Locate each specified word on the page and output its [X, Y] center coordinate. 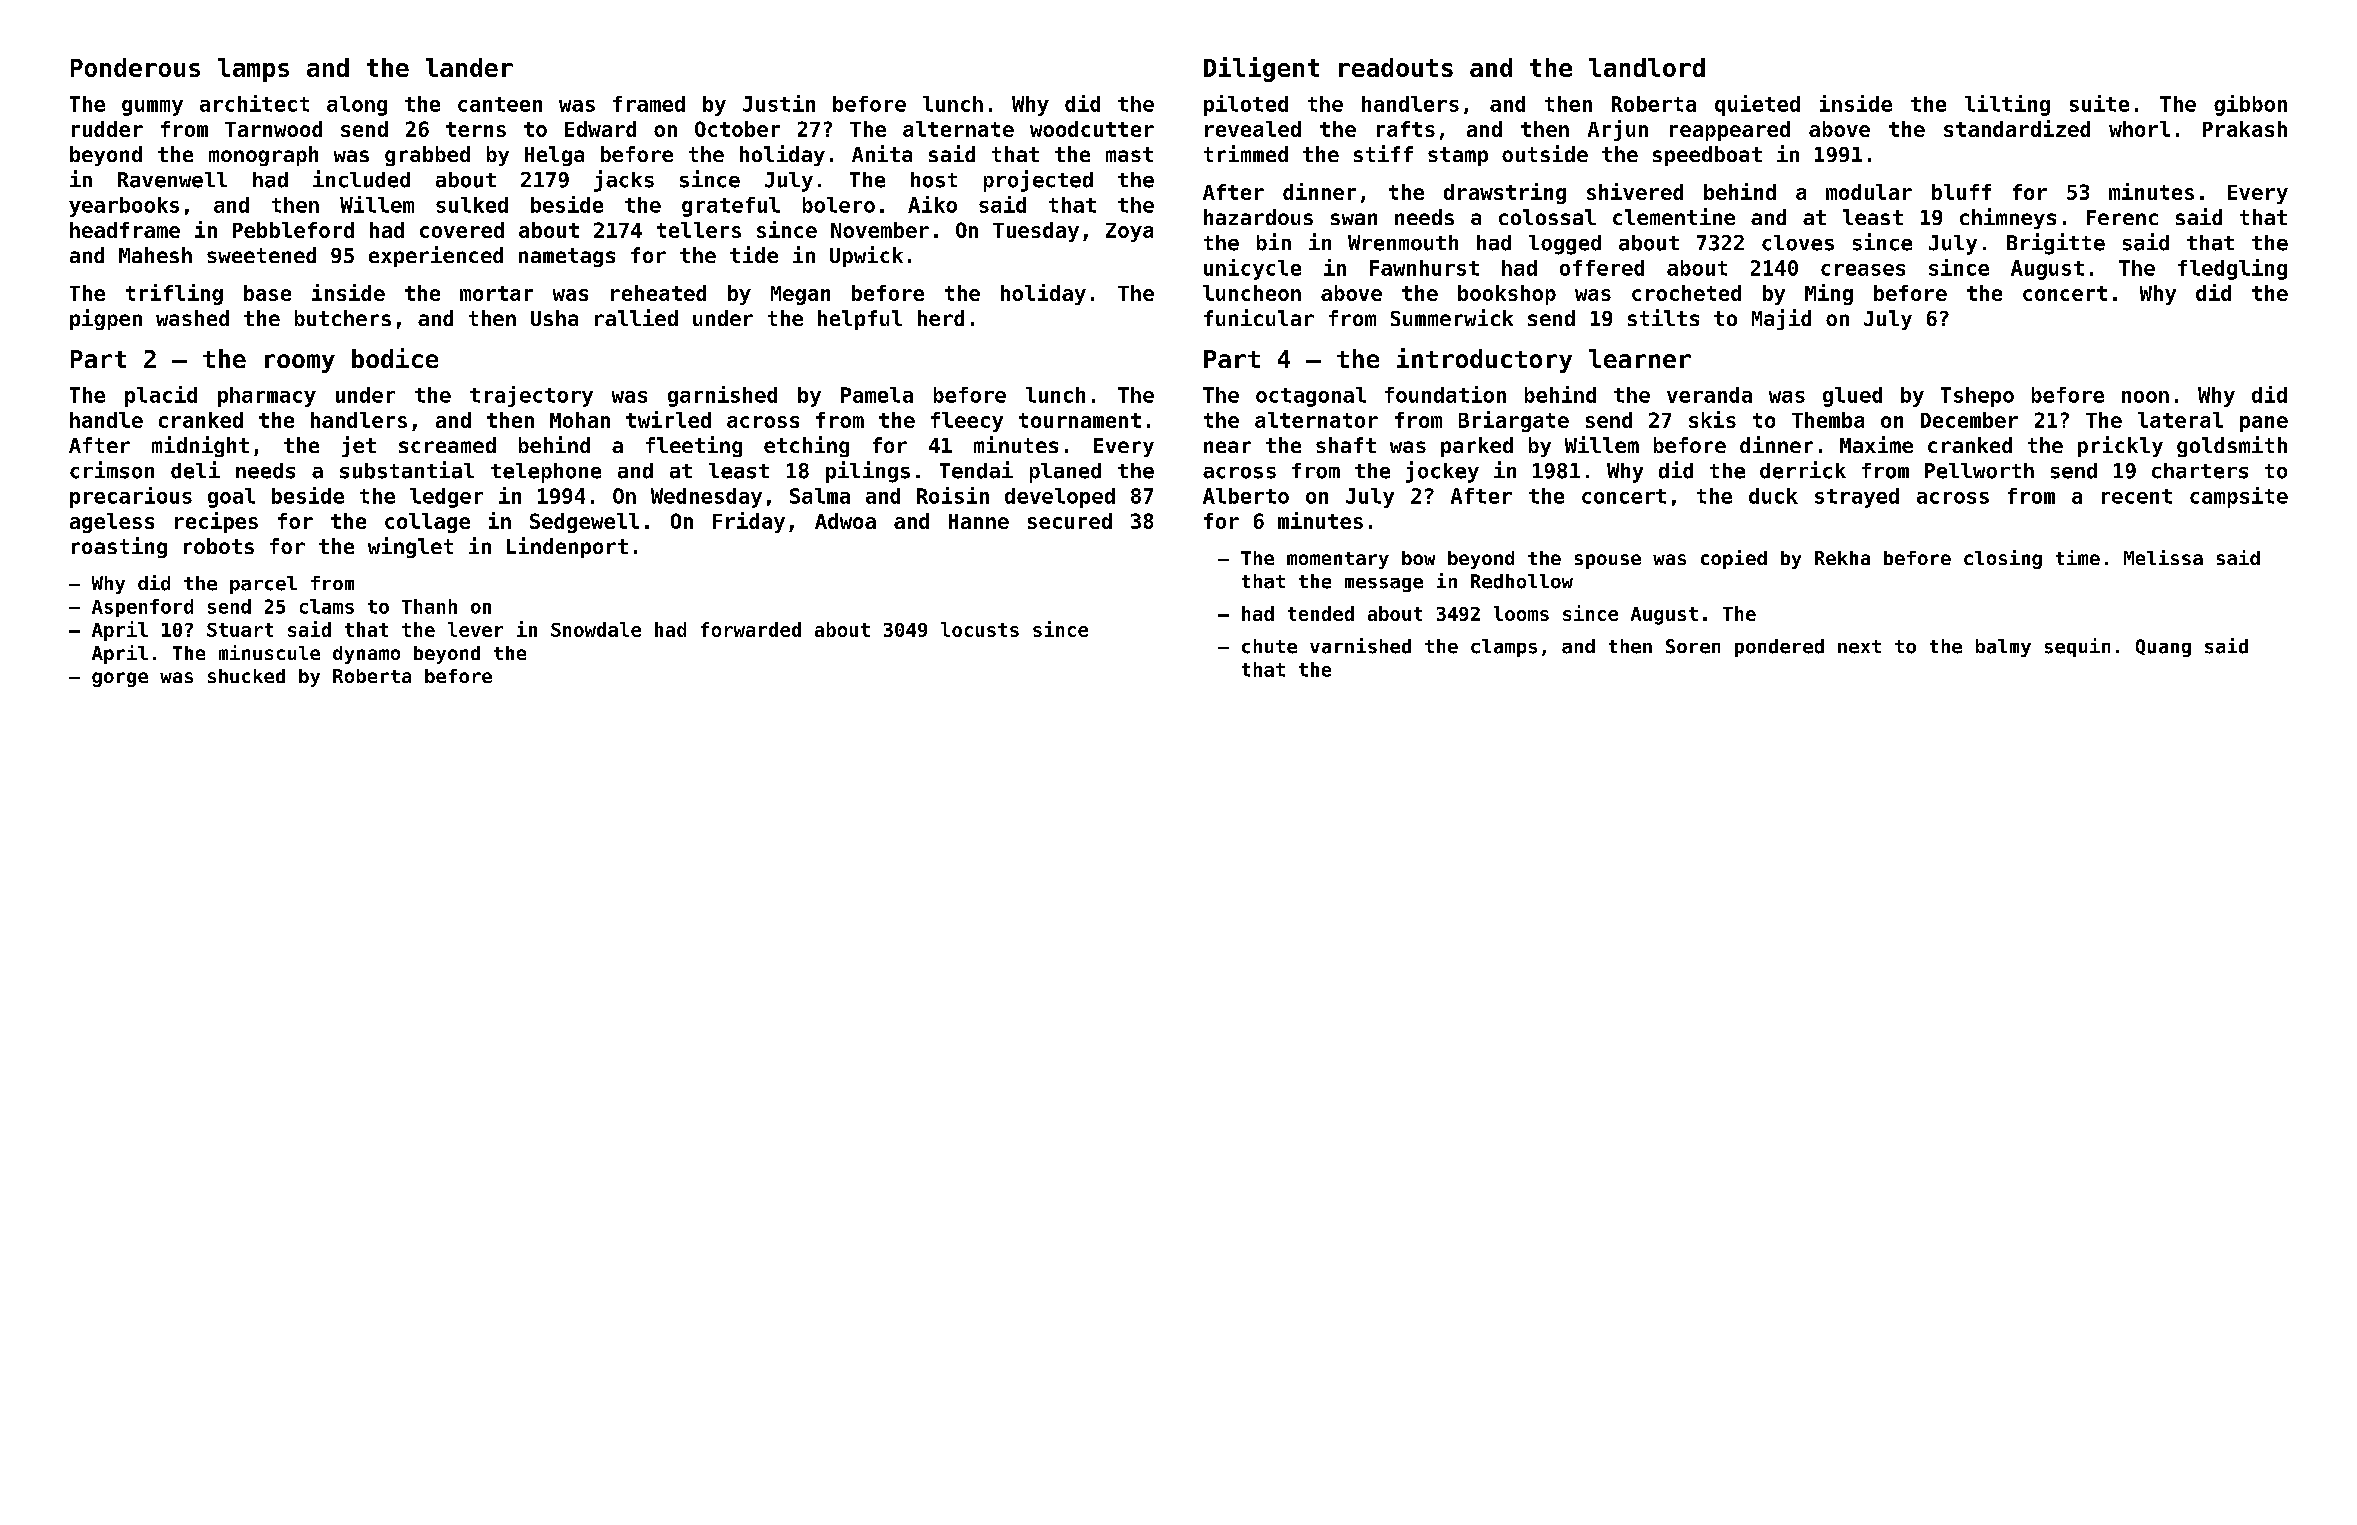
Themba [1828, 420]
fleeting [694, 446]
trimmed [1246, 153]
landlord [1647, 67]
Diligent [1261, 69]
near [1227, 447]
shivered [1635, 191]
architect [254, 103]
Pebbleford [293, 230]
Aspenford [142, 608]
